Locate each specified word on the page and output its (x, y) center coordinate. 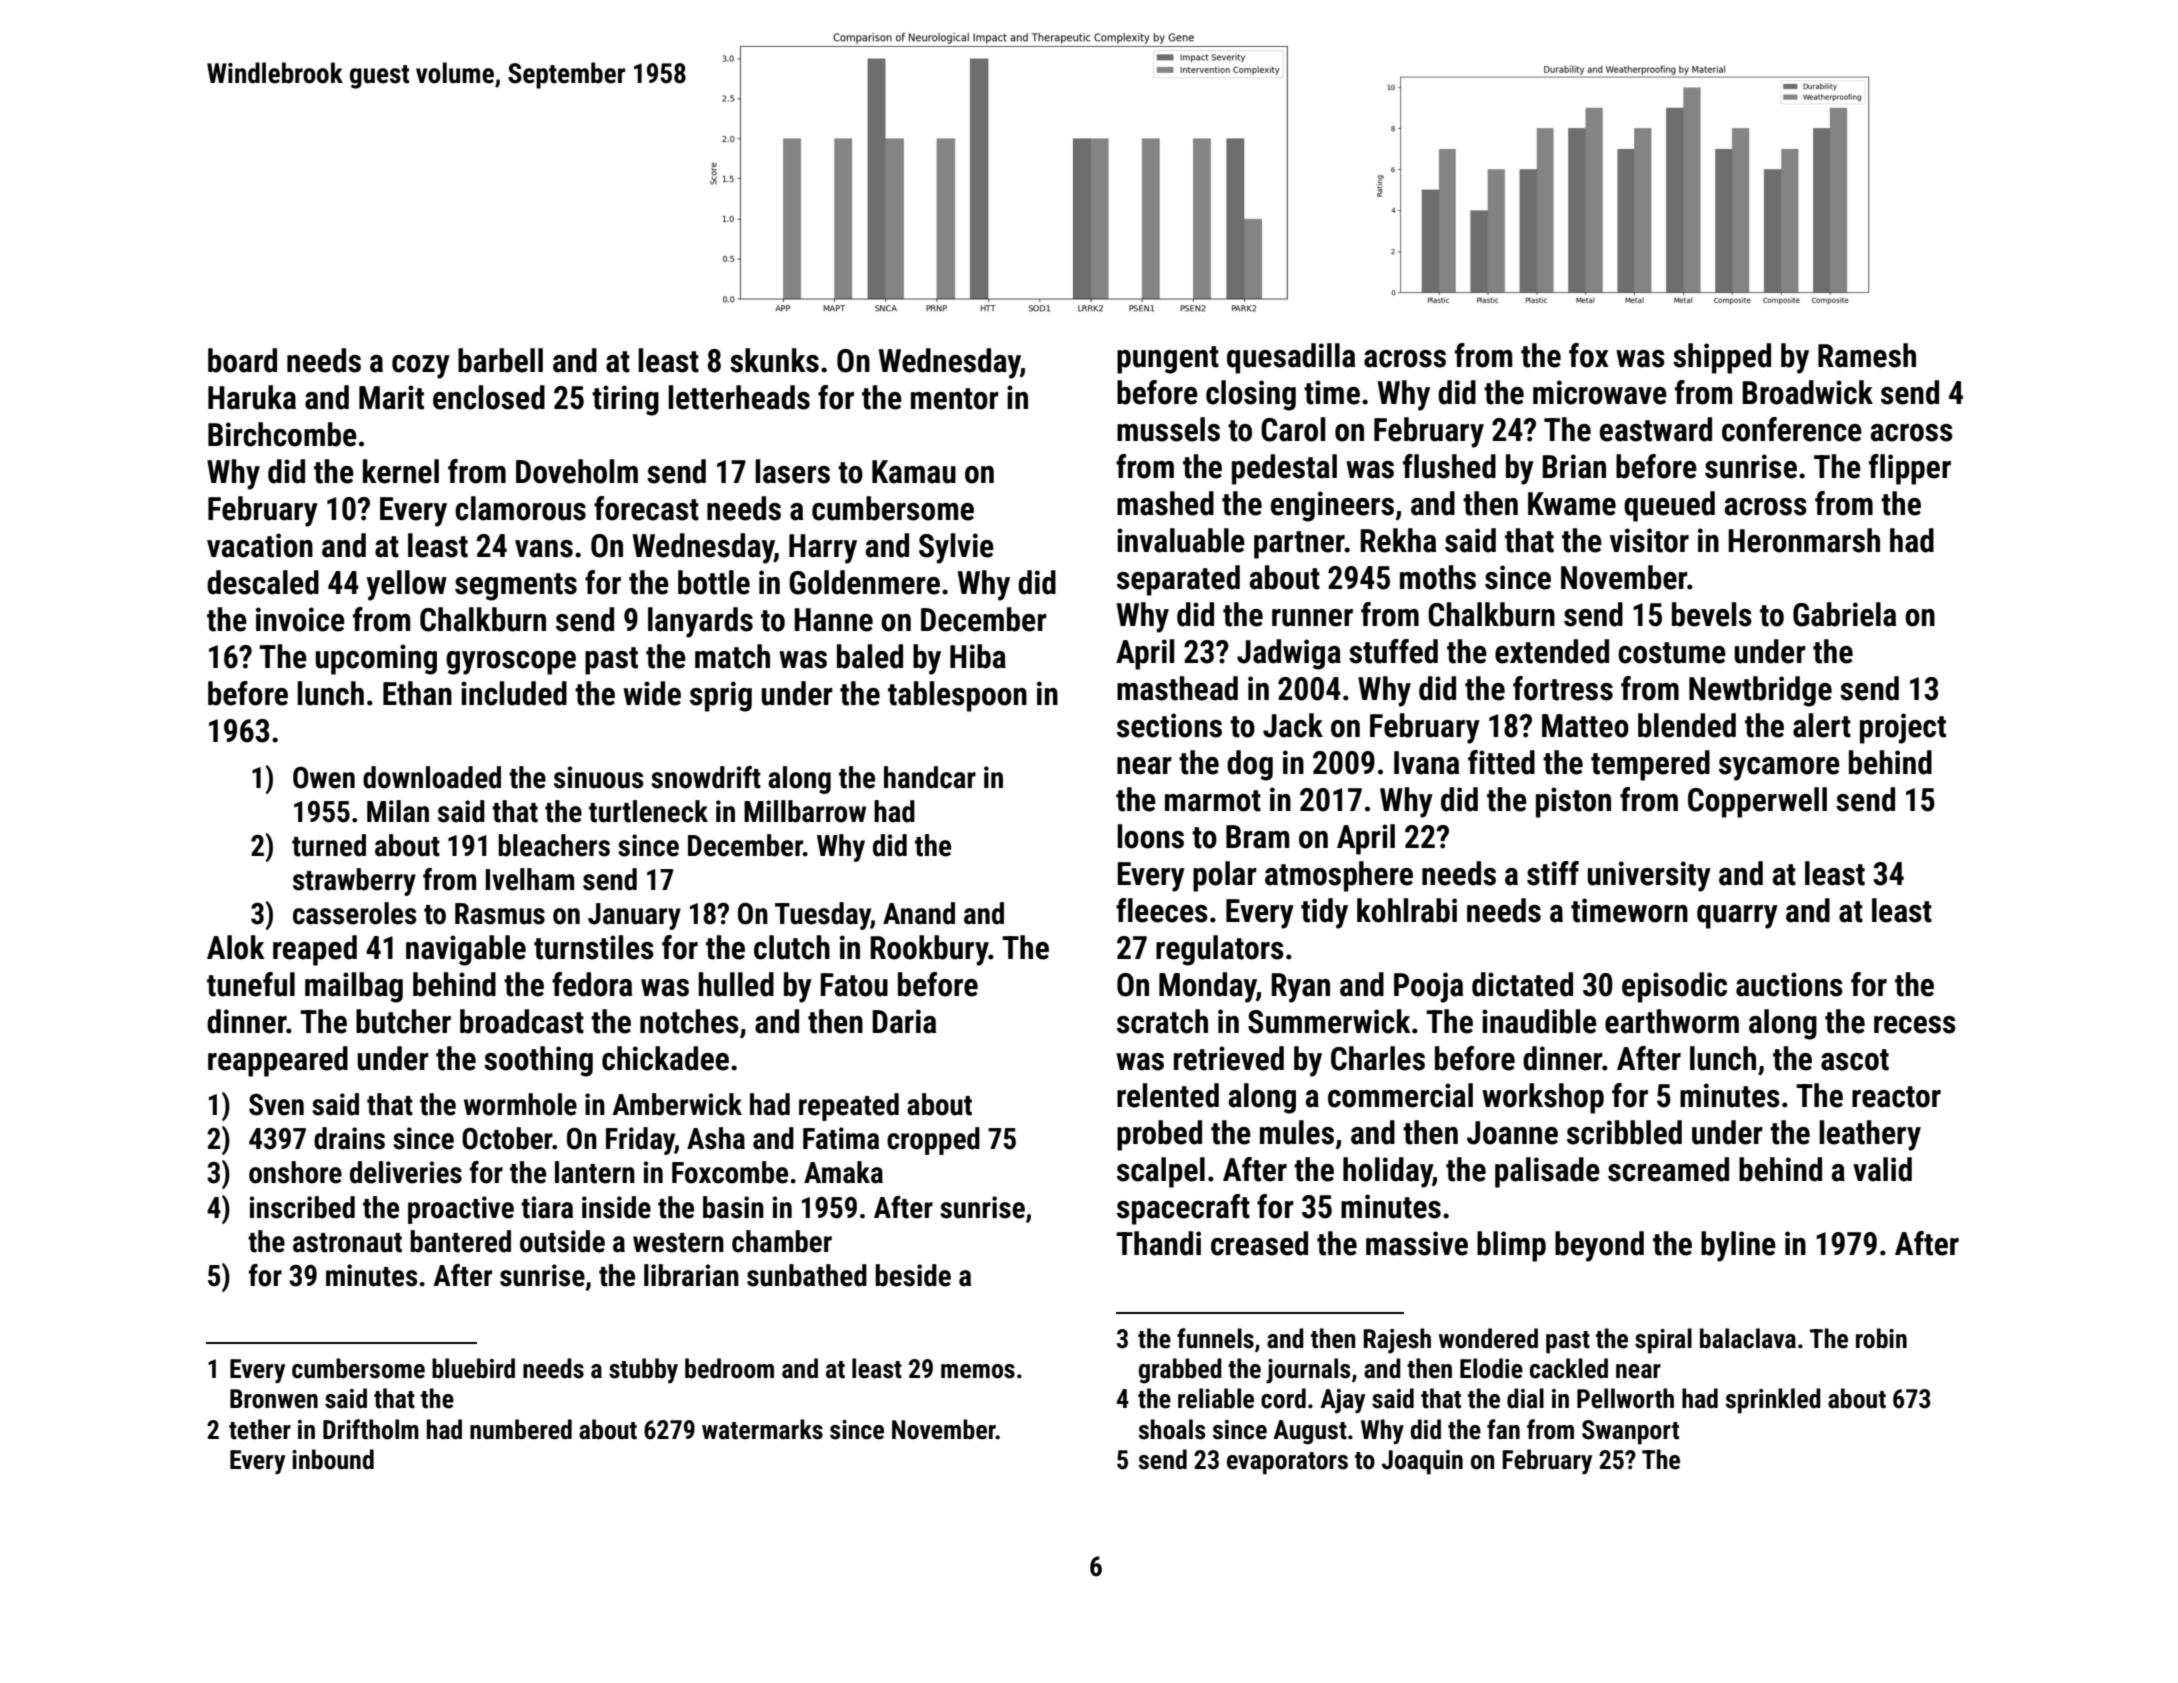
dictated (1522, 984)
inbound (333, 1459)
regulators (1220, 950)
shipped (1722, 358)
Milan (398, 811)
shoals (1171, 1429)
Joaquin (1422, 1462)
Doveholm (577, 471)
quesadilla (1291, 358)
